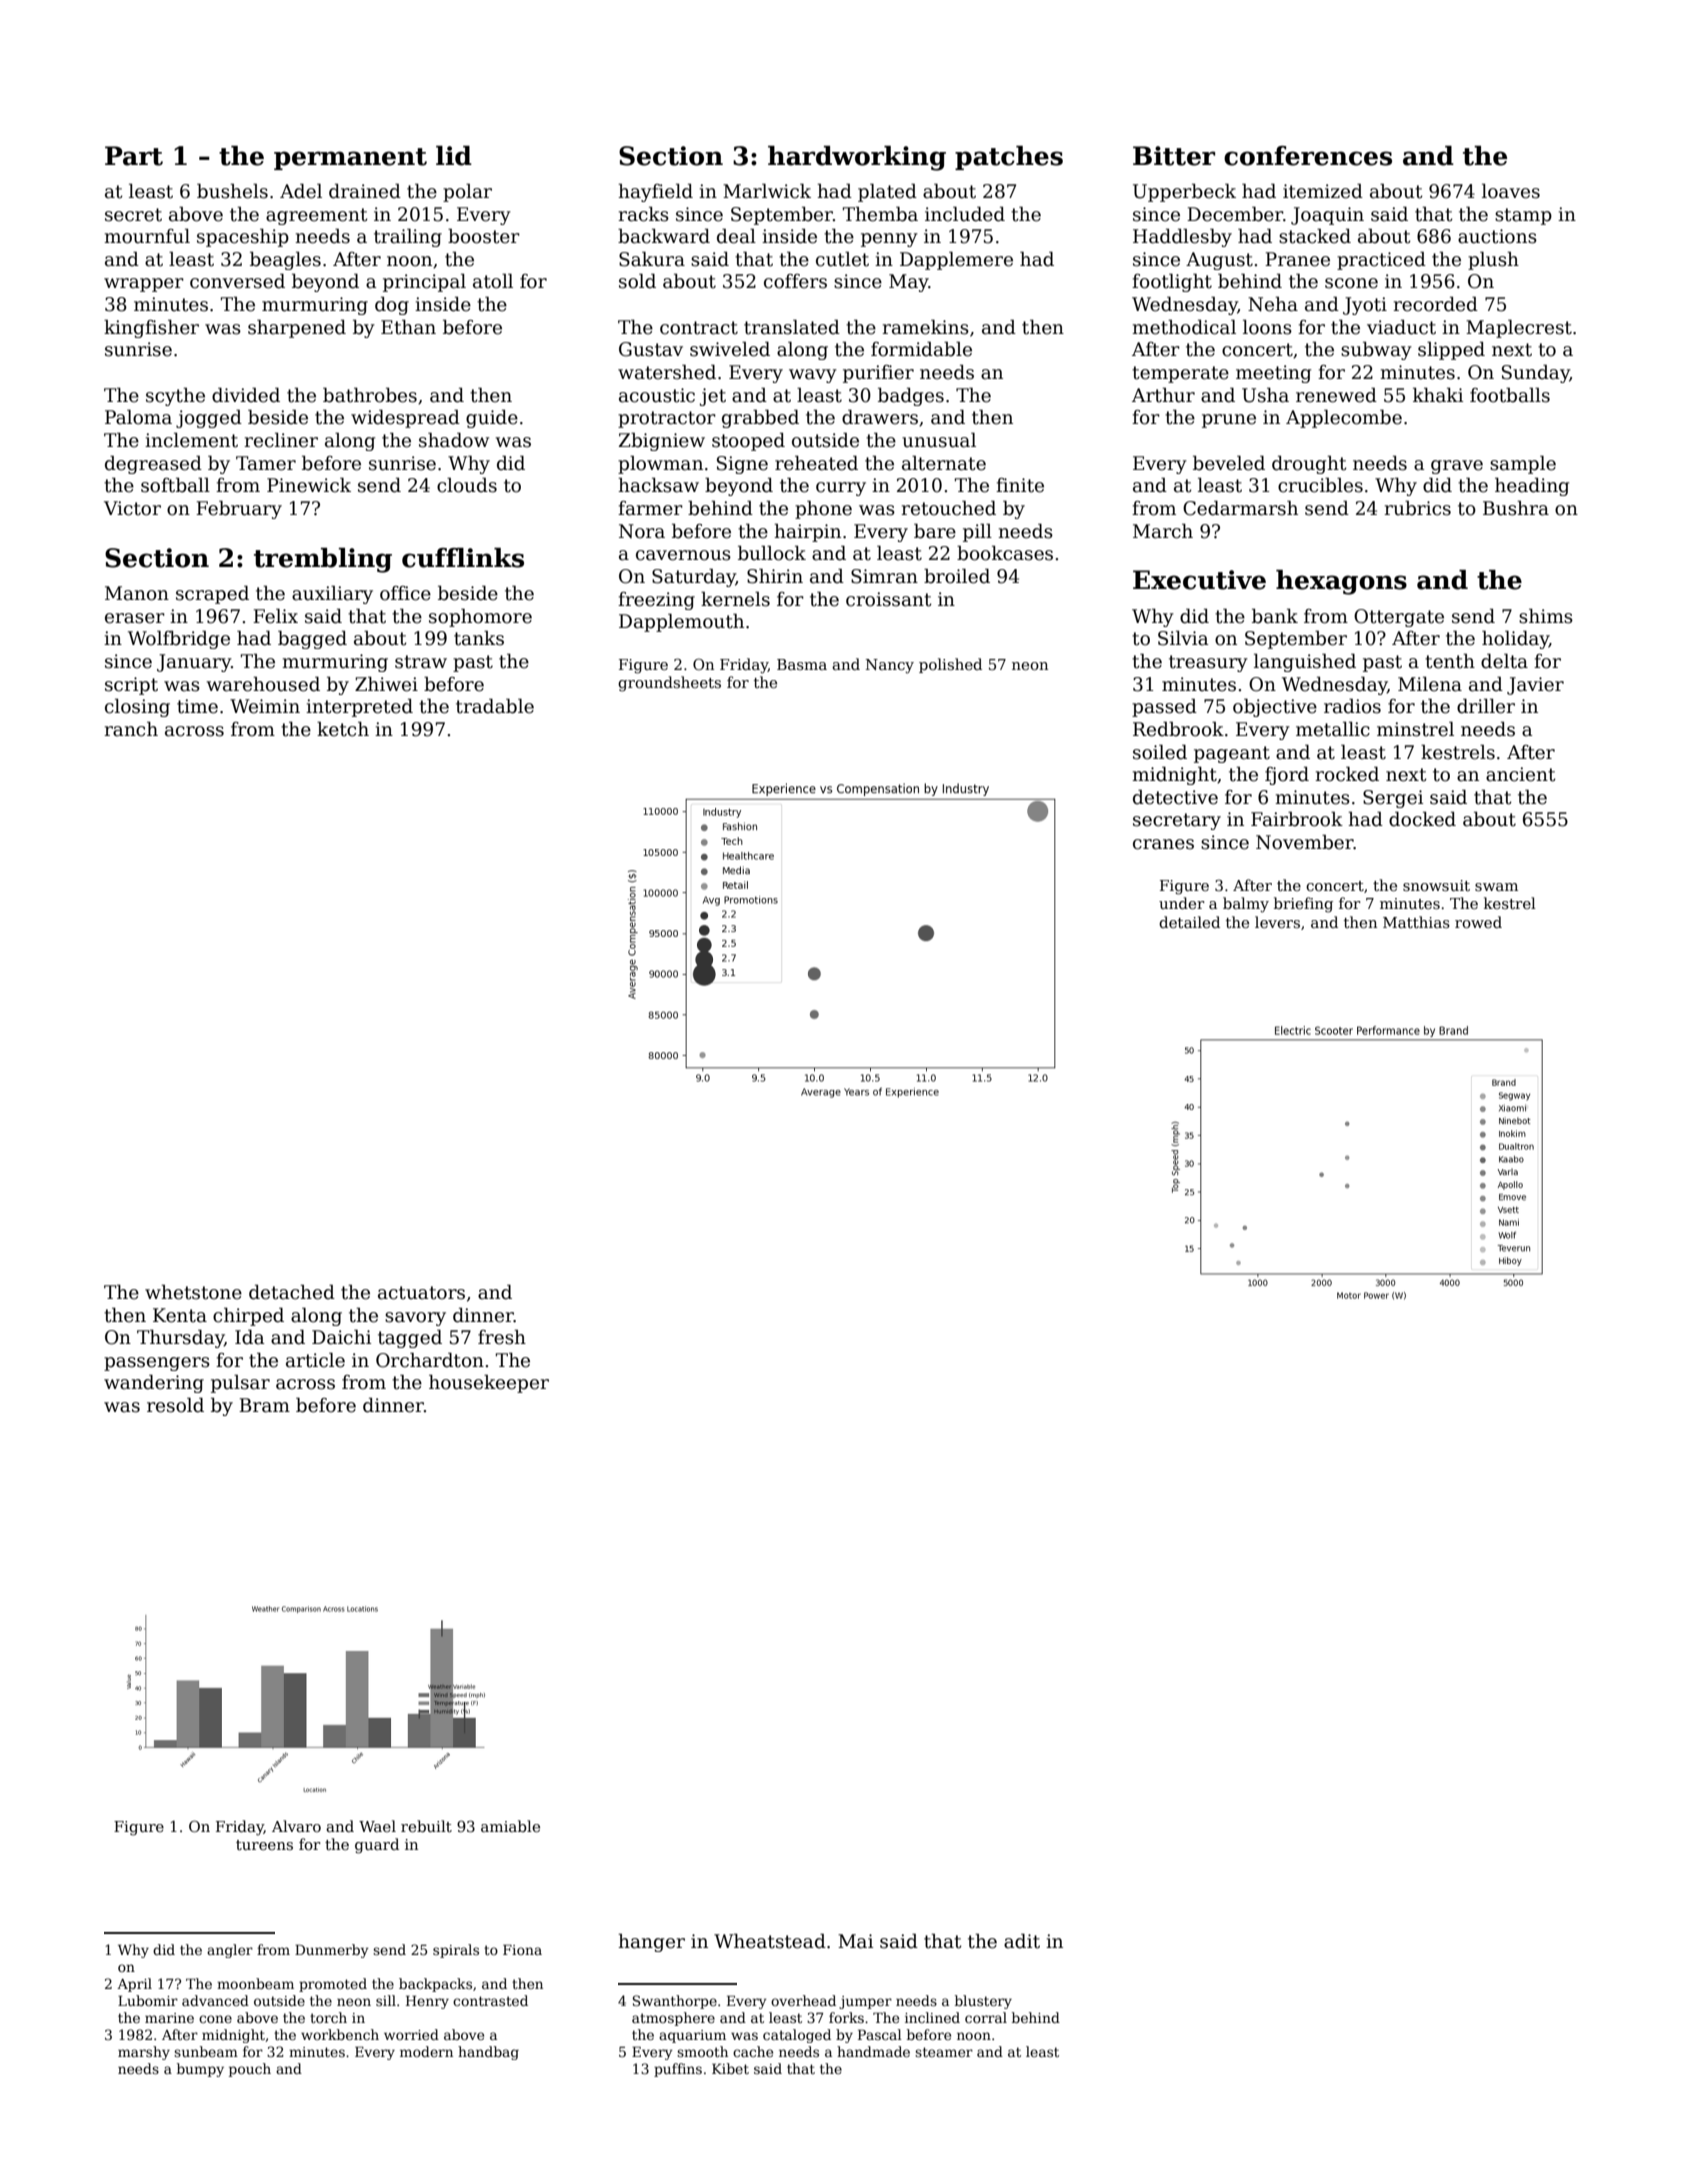  Describe the element at coordinates (131, 729) in the document. I see `ranch` at that location.
